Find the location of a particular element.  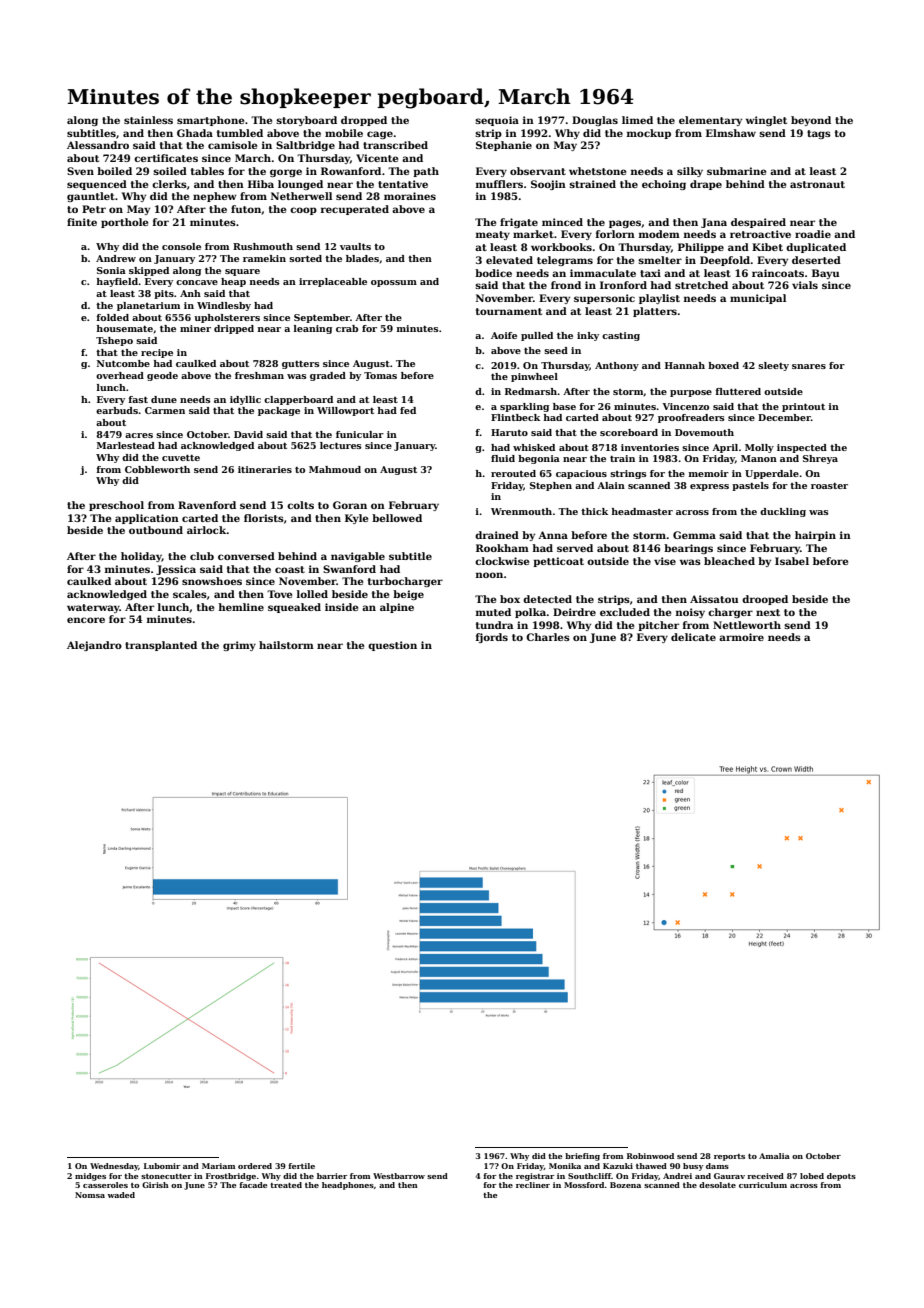

Mossford is located at coordinates (584, 1185).
